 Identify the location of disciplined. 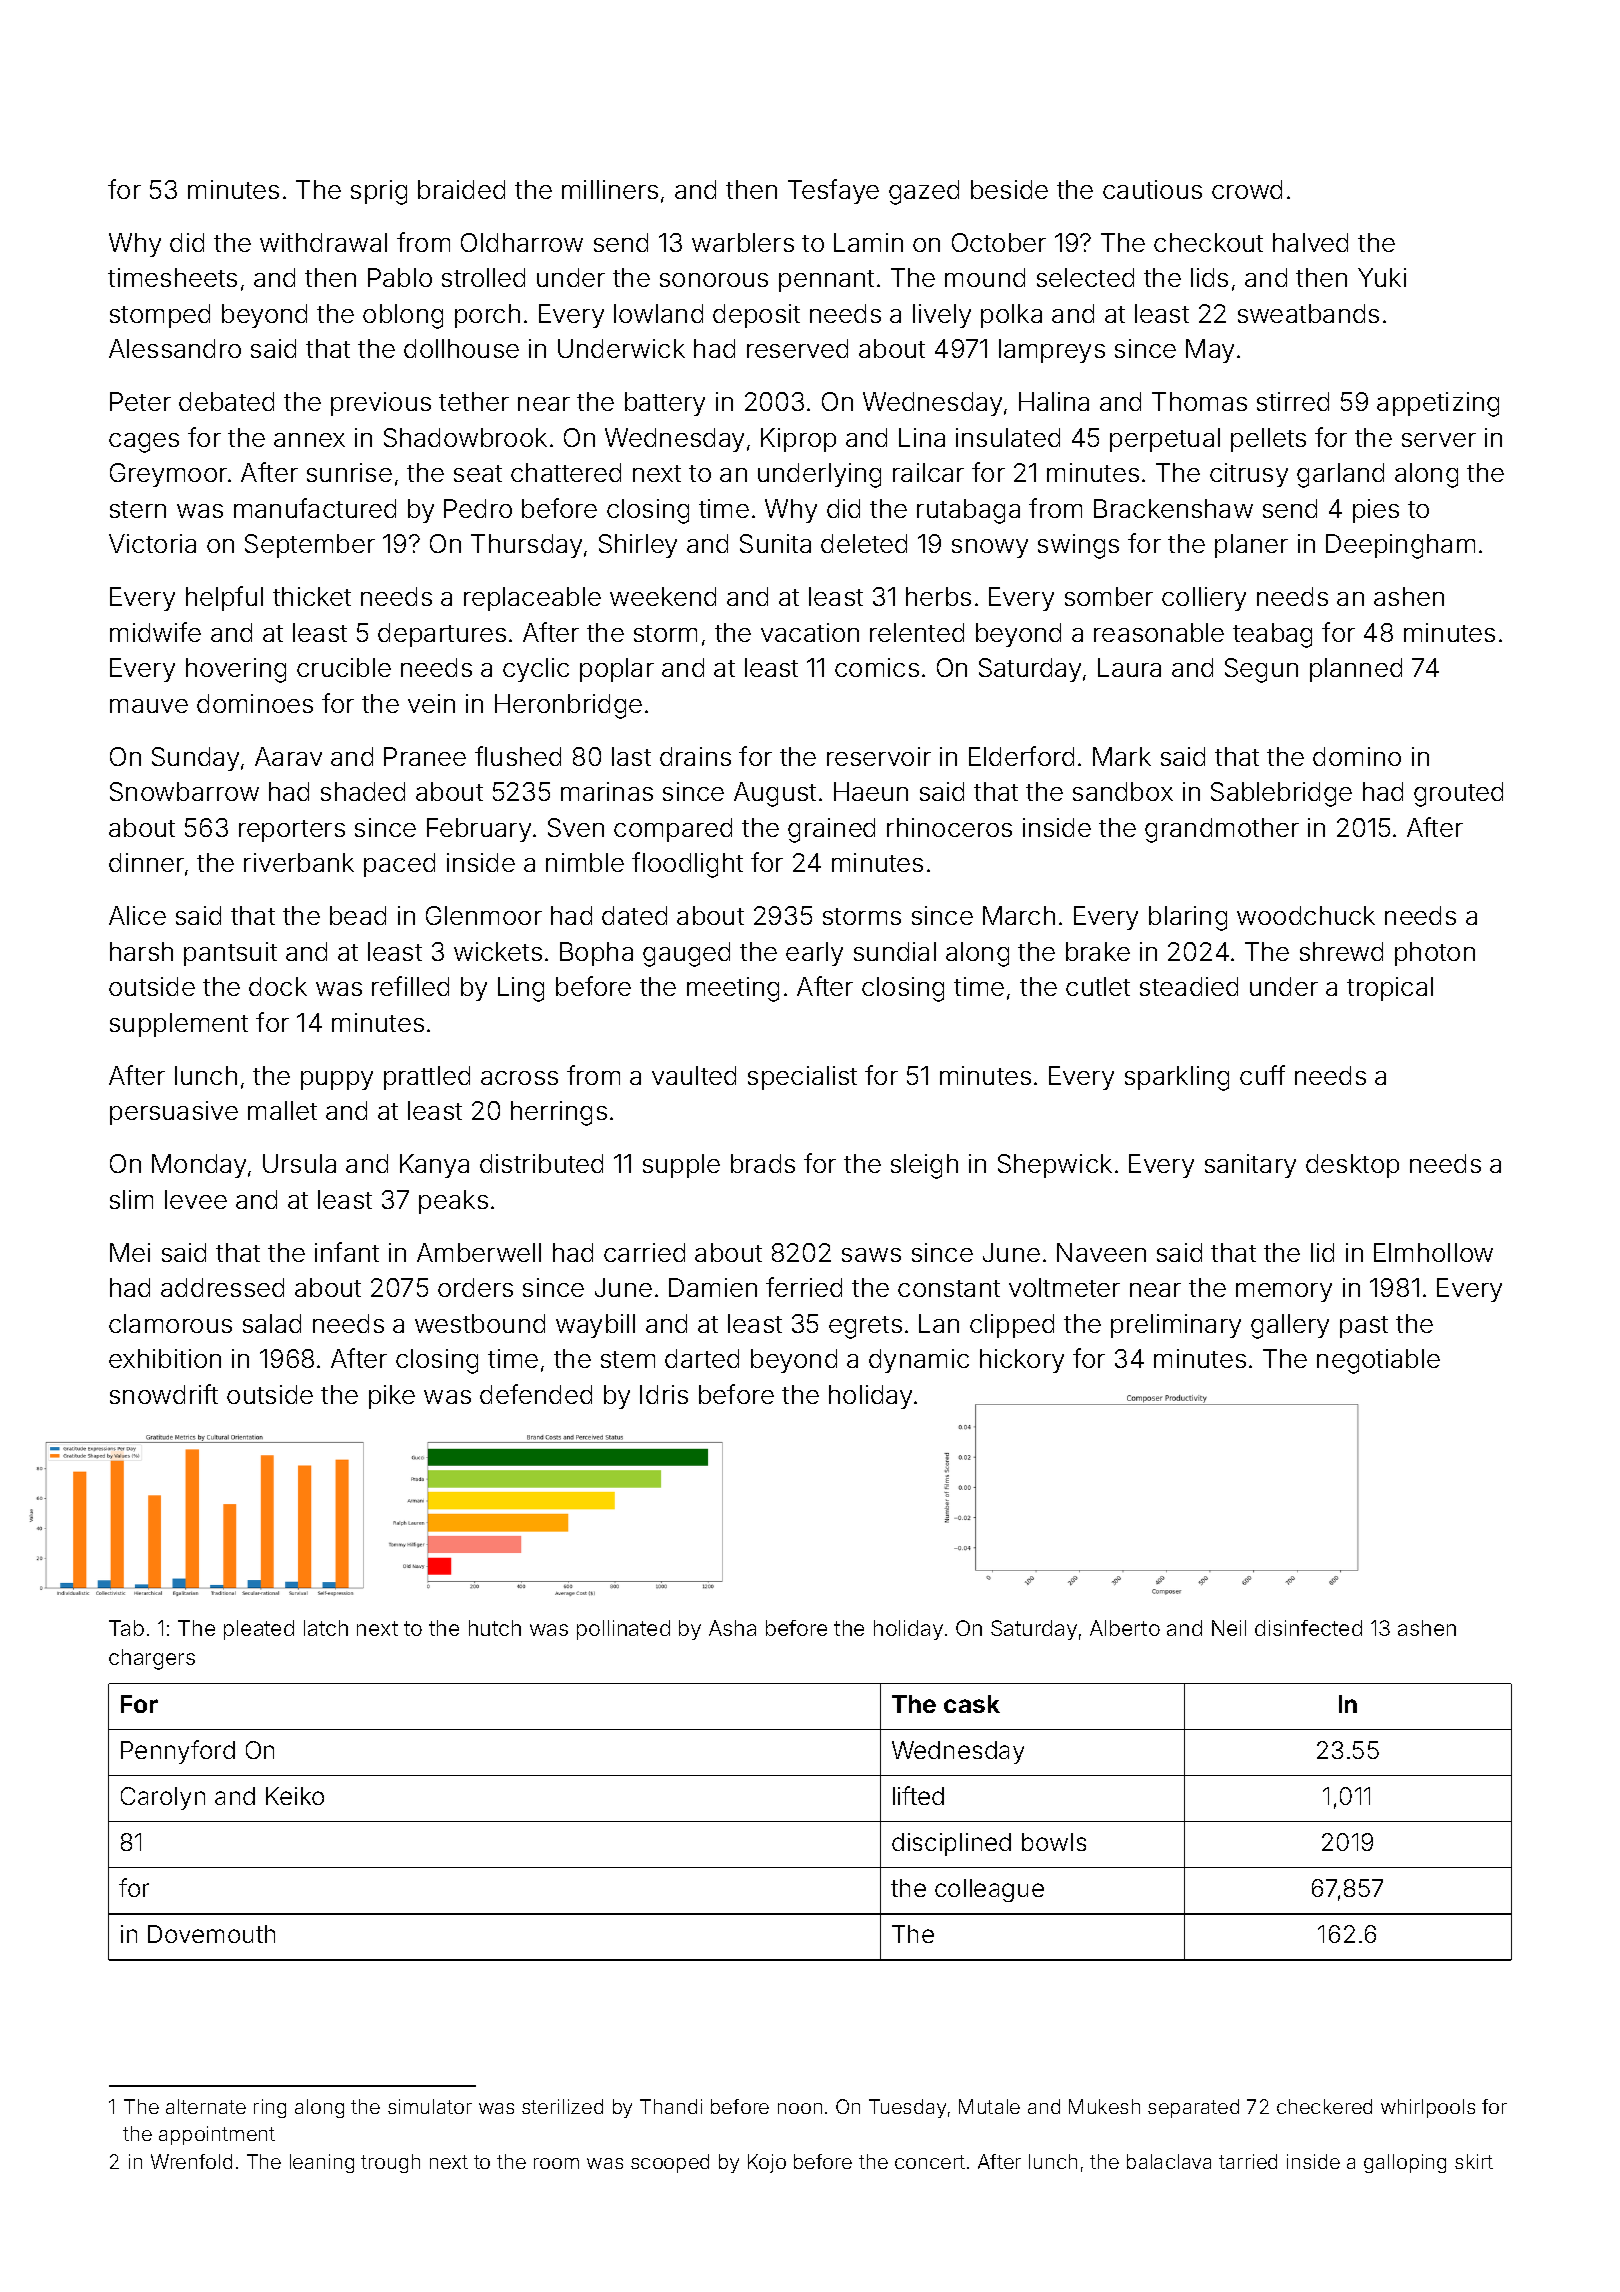
(951, 1844).
